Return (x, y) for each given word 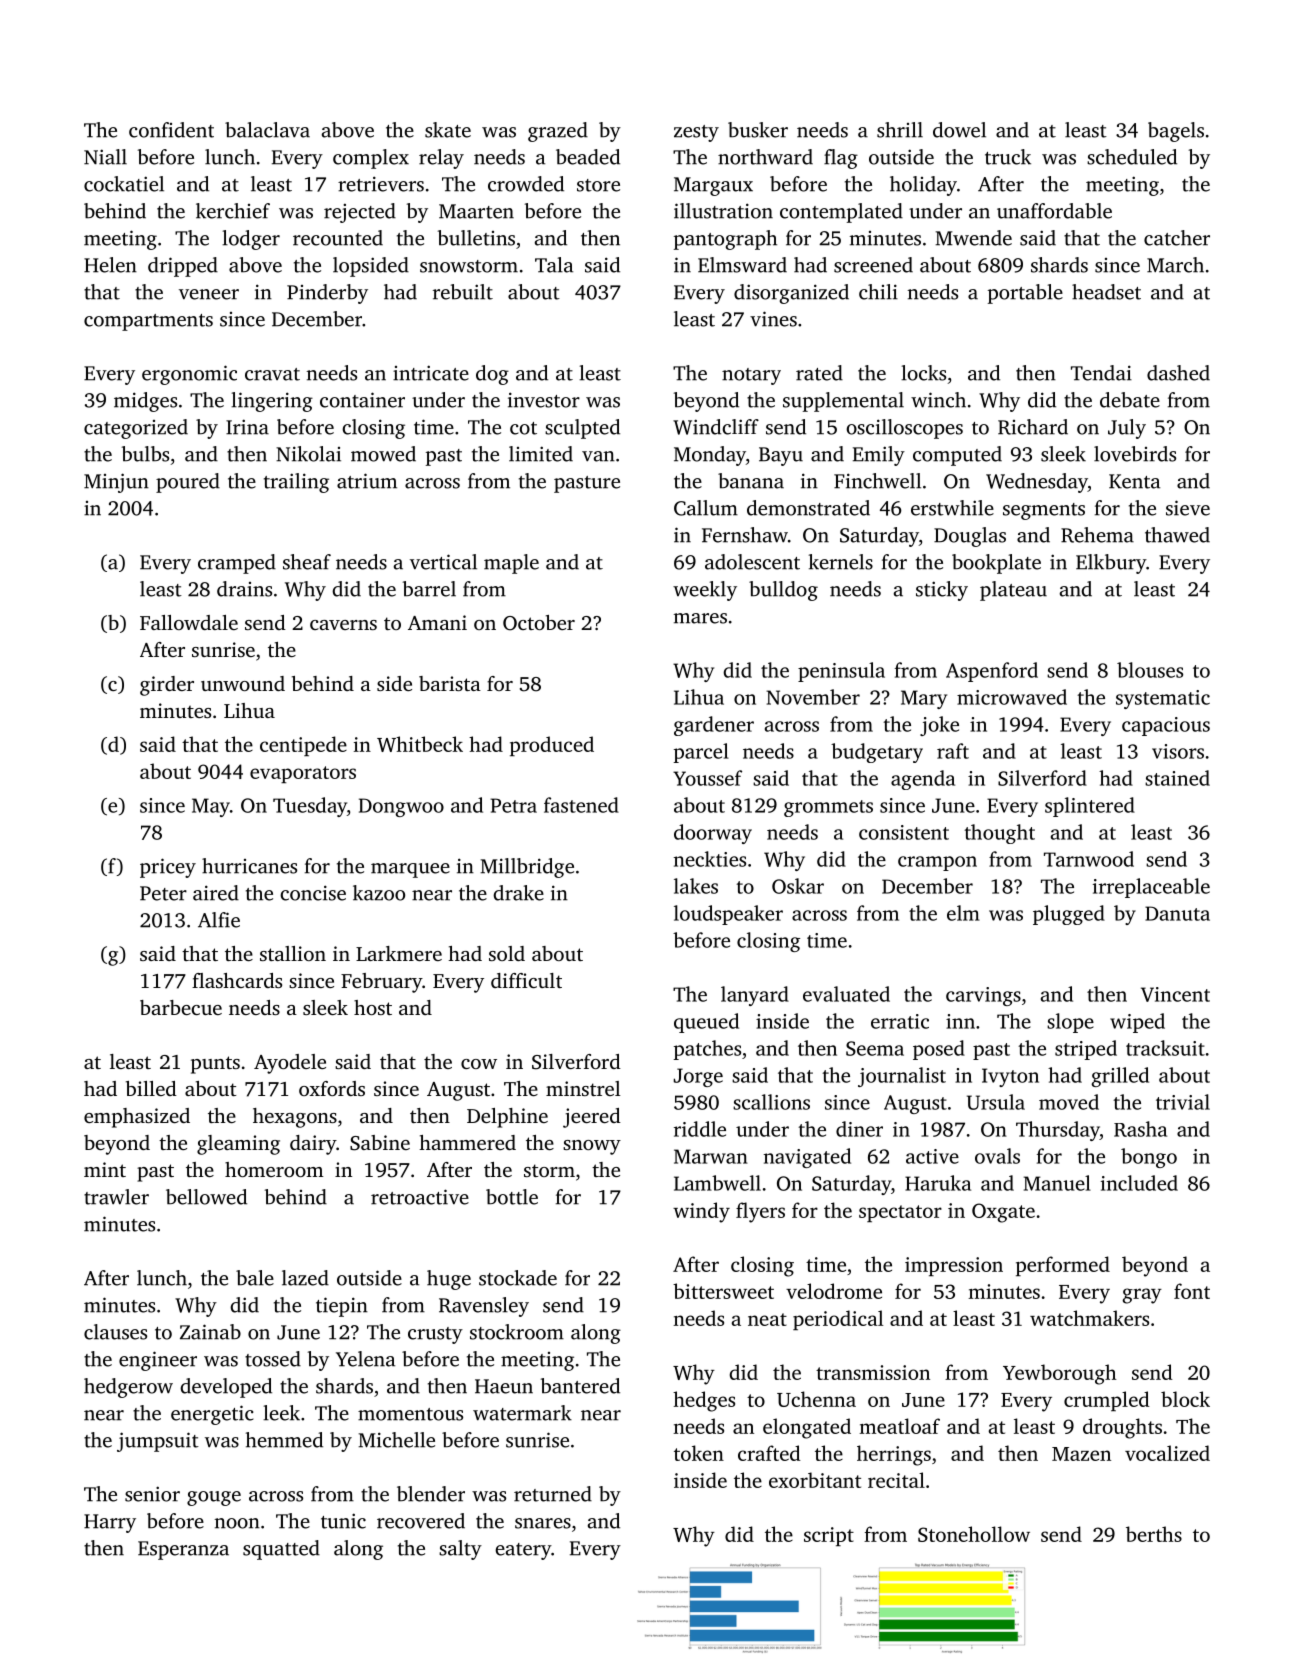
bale (255, 1278)
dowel (959, 130)
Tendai (1101, 373)
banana (751, 481)
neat (767, 1319)
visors (1178, 751)
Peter (163, 893)
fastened (581, 805)
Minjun (116, 483)
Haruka (938, 1183)
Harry (110, 1523)
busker (758, 130)
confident (171, 130)
